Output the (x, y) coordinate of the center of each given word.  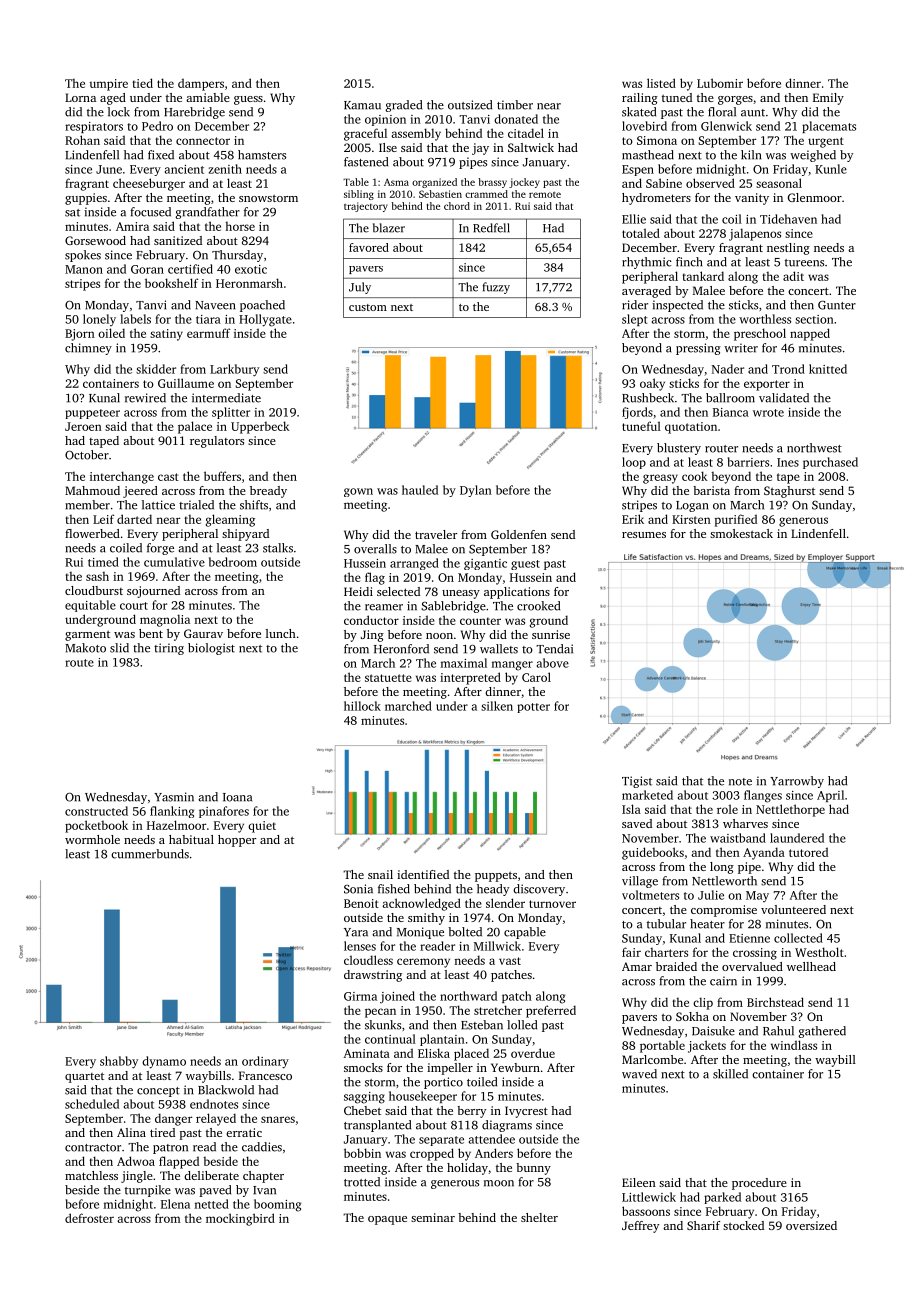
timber (515, 105)
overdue (533, 1053)
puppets (496, 876)
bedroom (233, 562)
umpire (109, 85)
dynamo (164, 1062)
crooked (538, 606)
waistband (738, 838)
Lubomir (720, 83)
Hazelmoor (176, 825)
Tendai (554, 649)
